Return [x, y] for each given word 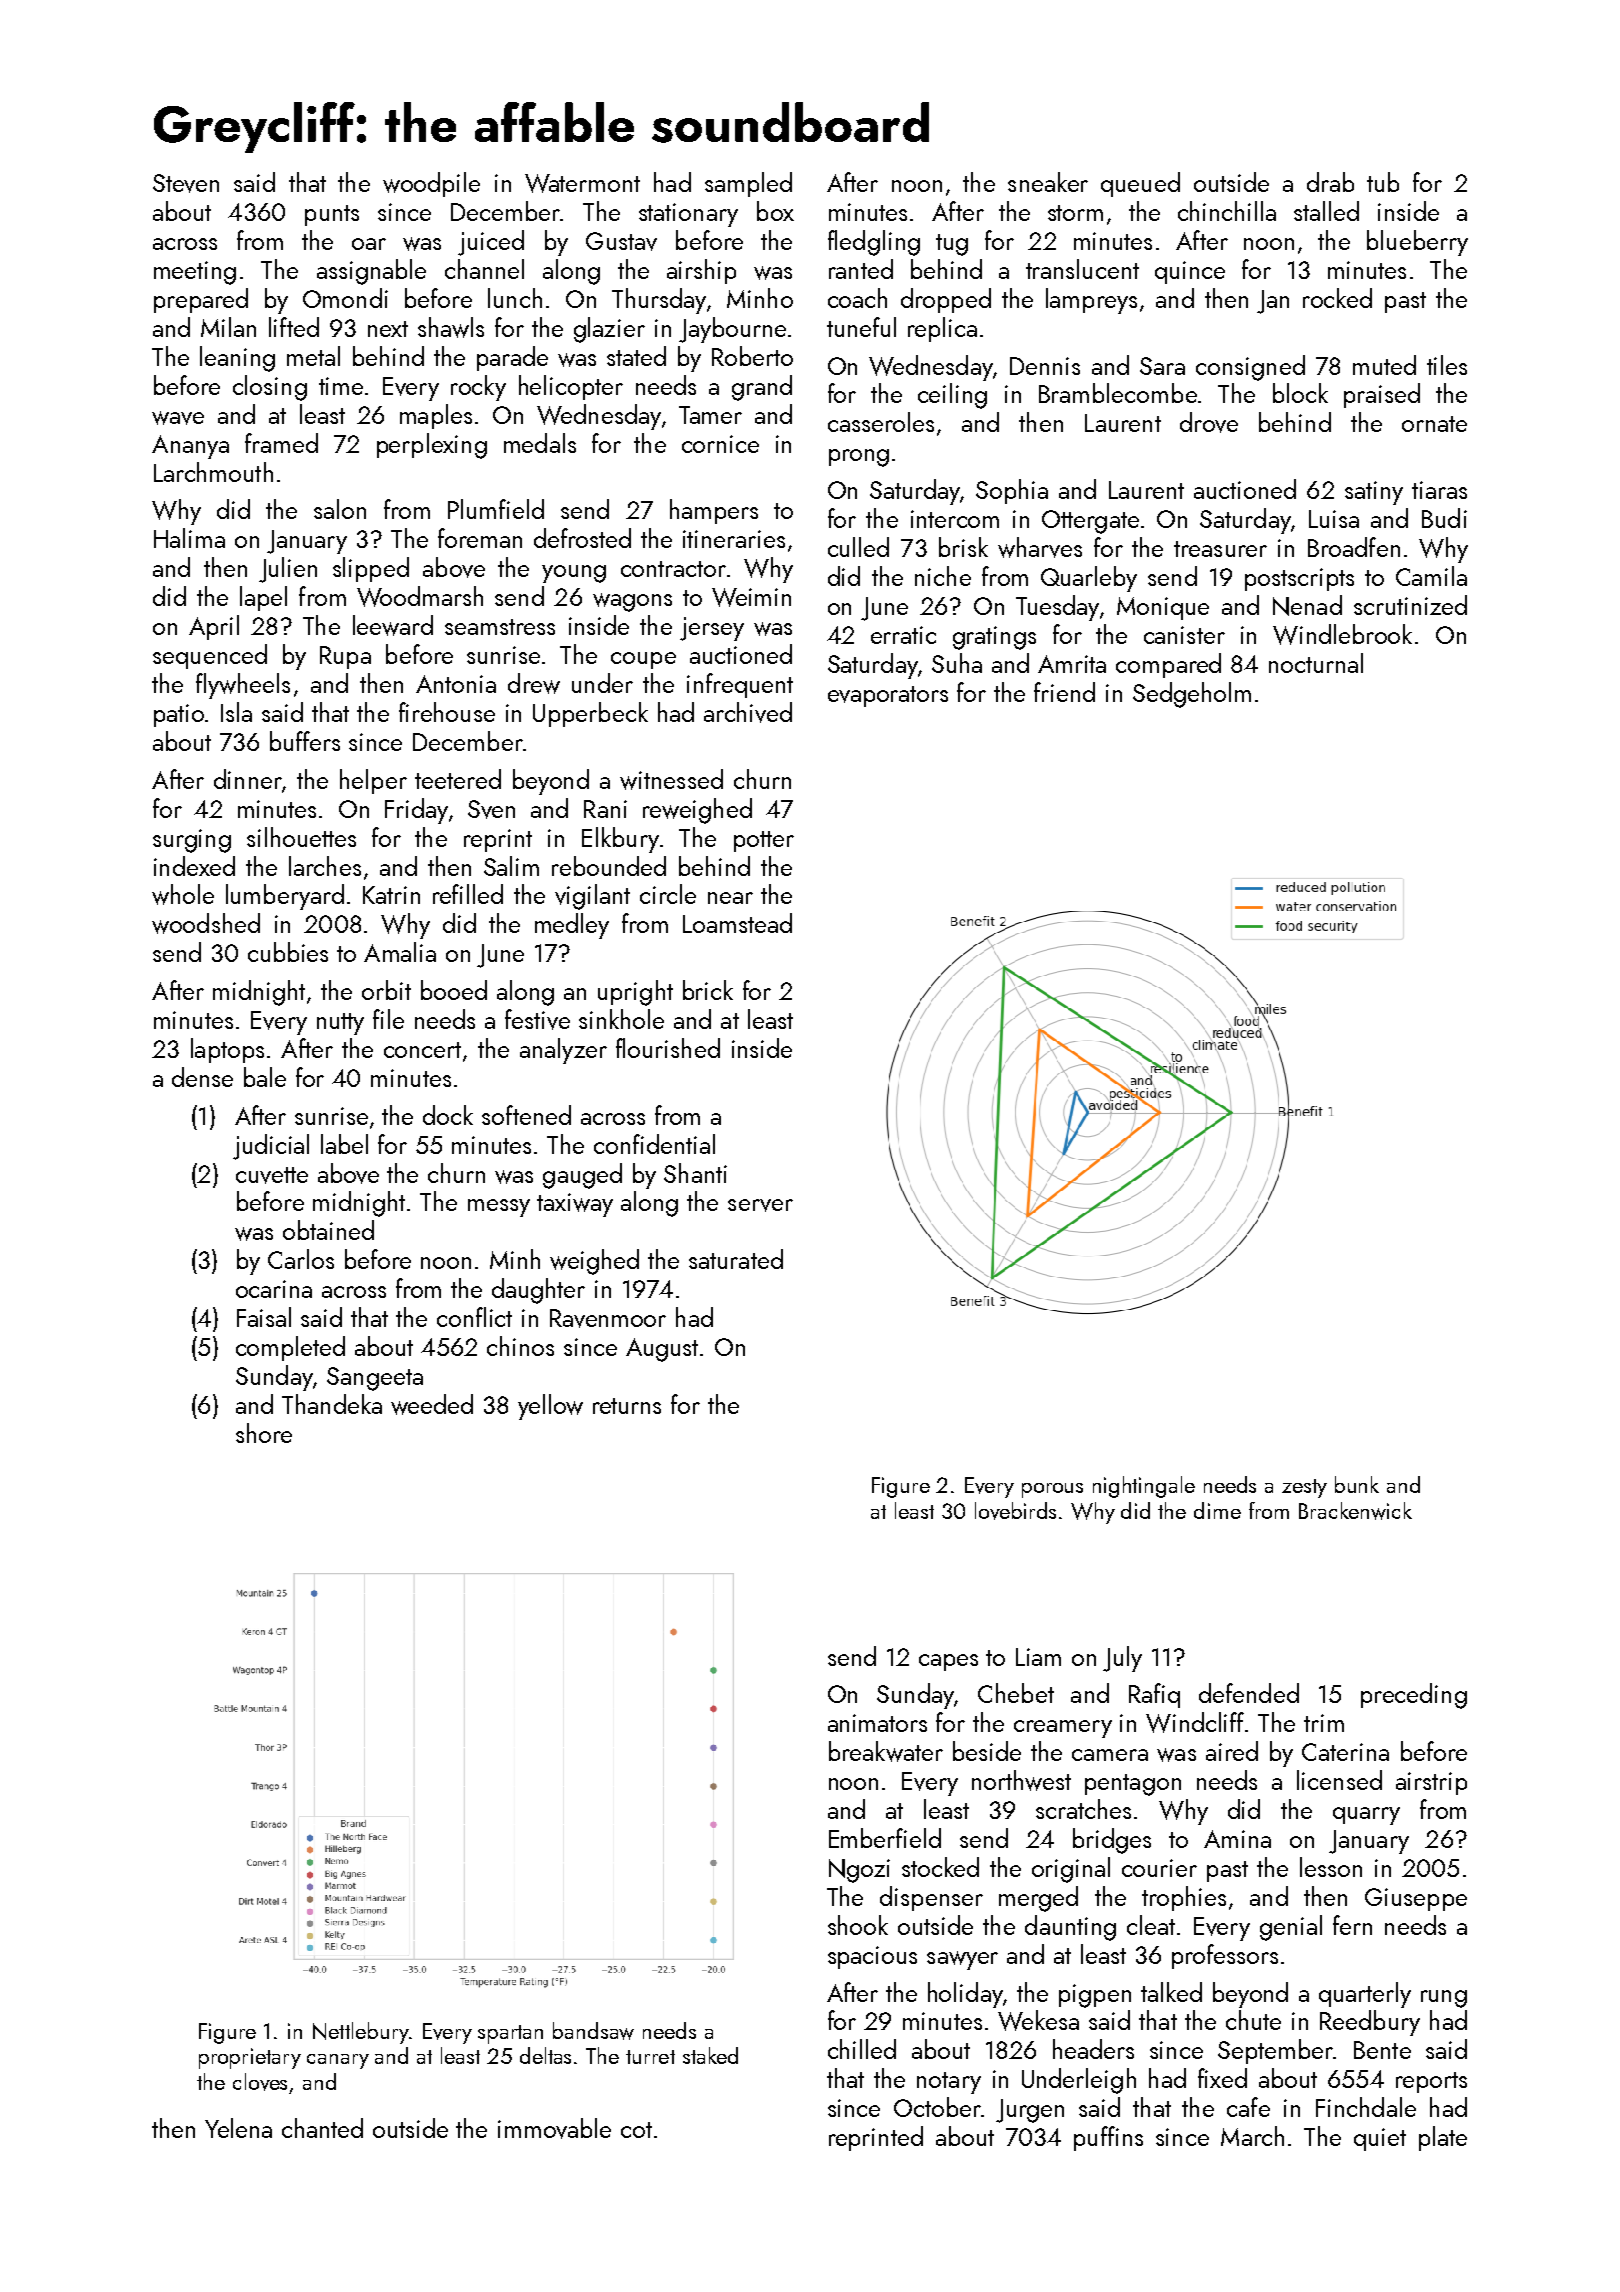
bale [265, 1077]
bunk [1357, 1484]
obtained [328, 1230]
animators [877, 1723]
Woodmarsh [420, 596]
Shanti [695, 1173]
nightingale [1144, 1487]
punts [332, 215]
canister [1184, 635]
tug [952, 245]
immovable [554, 2128]
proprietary [250, 2058]
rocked [1337, 298]
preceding [1414, 1696]
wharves [1040, 547]
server [760, 1205]
